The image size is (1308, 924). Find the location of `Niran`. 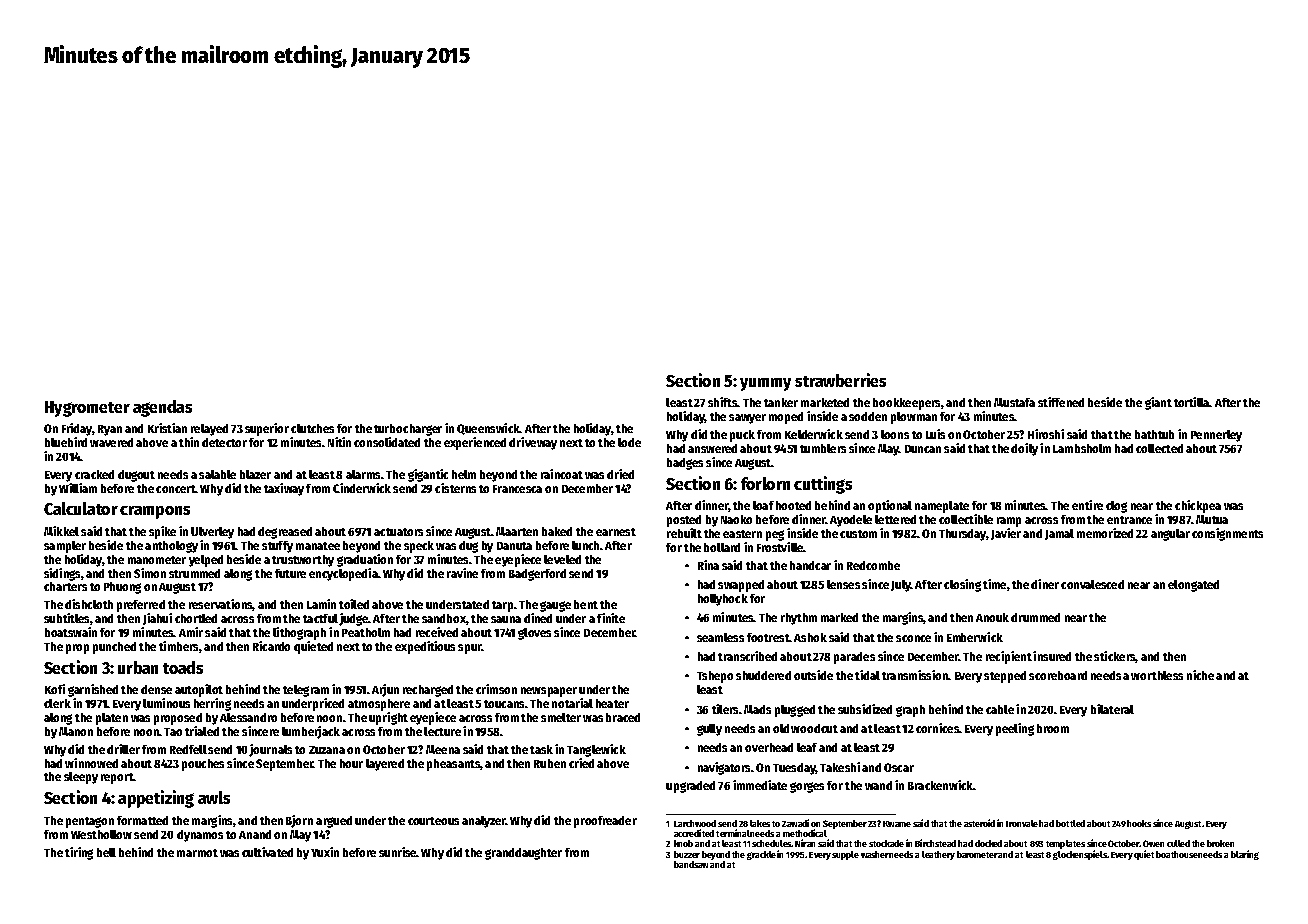

Niran is located at coordinates (805, 843).
